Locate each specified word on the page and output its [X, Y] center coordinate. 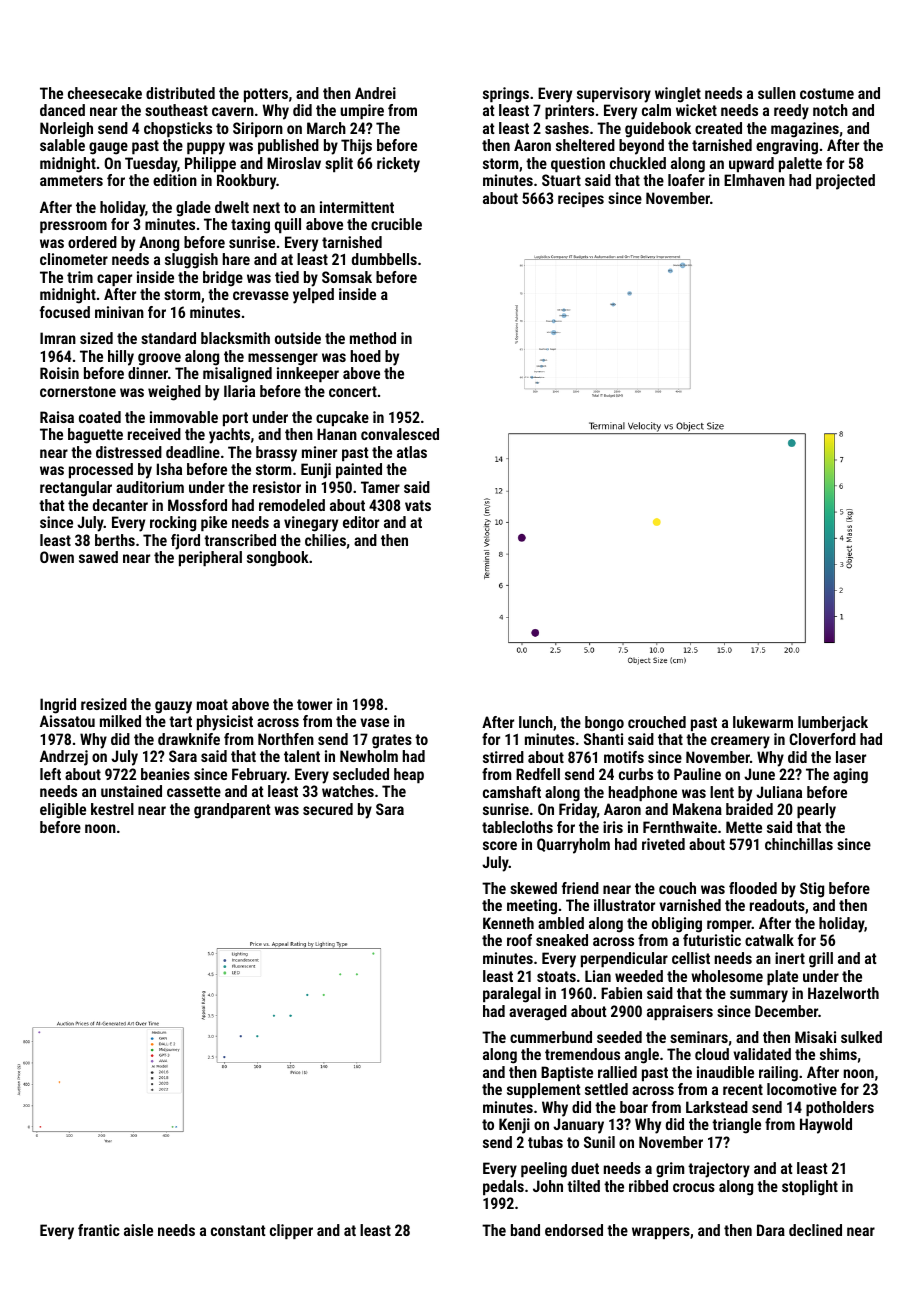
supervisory [614, 95]
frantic [99, 1230]
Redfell [538, 774]
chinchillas [799, 844]
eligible [63, 811]
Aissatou [67, 721]
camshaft [512, 792]
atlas [412, 452]
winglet [678, 95]
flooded [753, 888]
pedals [503, 1187]
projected [845, 182]
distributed [180, 93]
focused [65, 312]
